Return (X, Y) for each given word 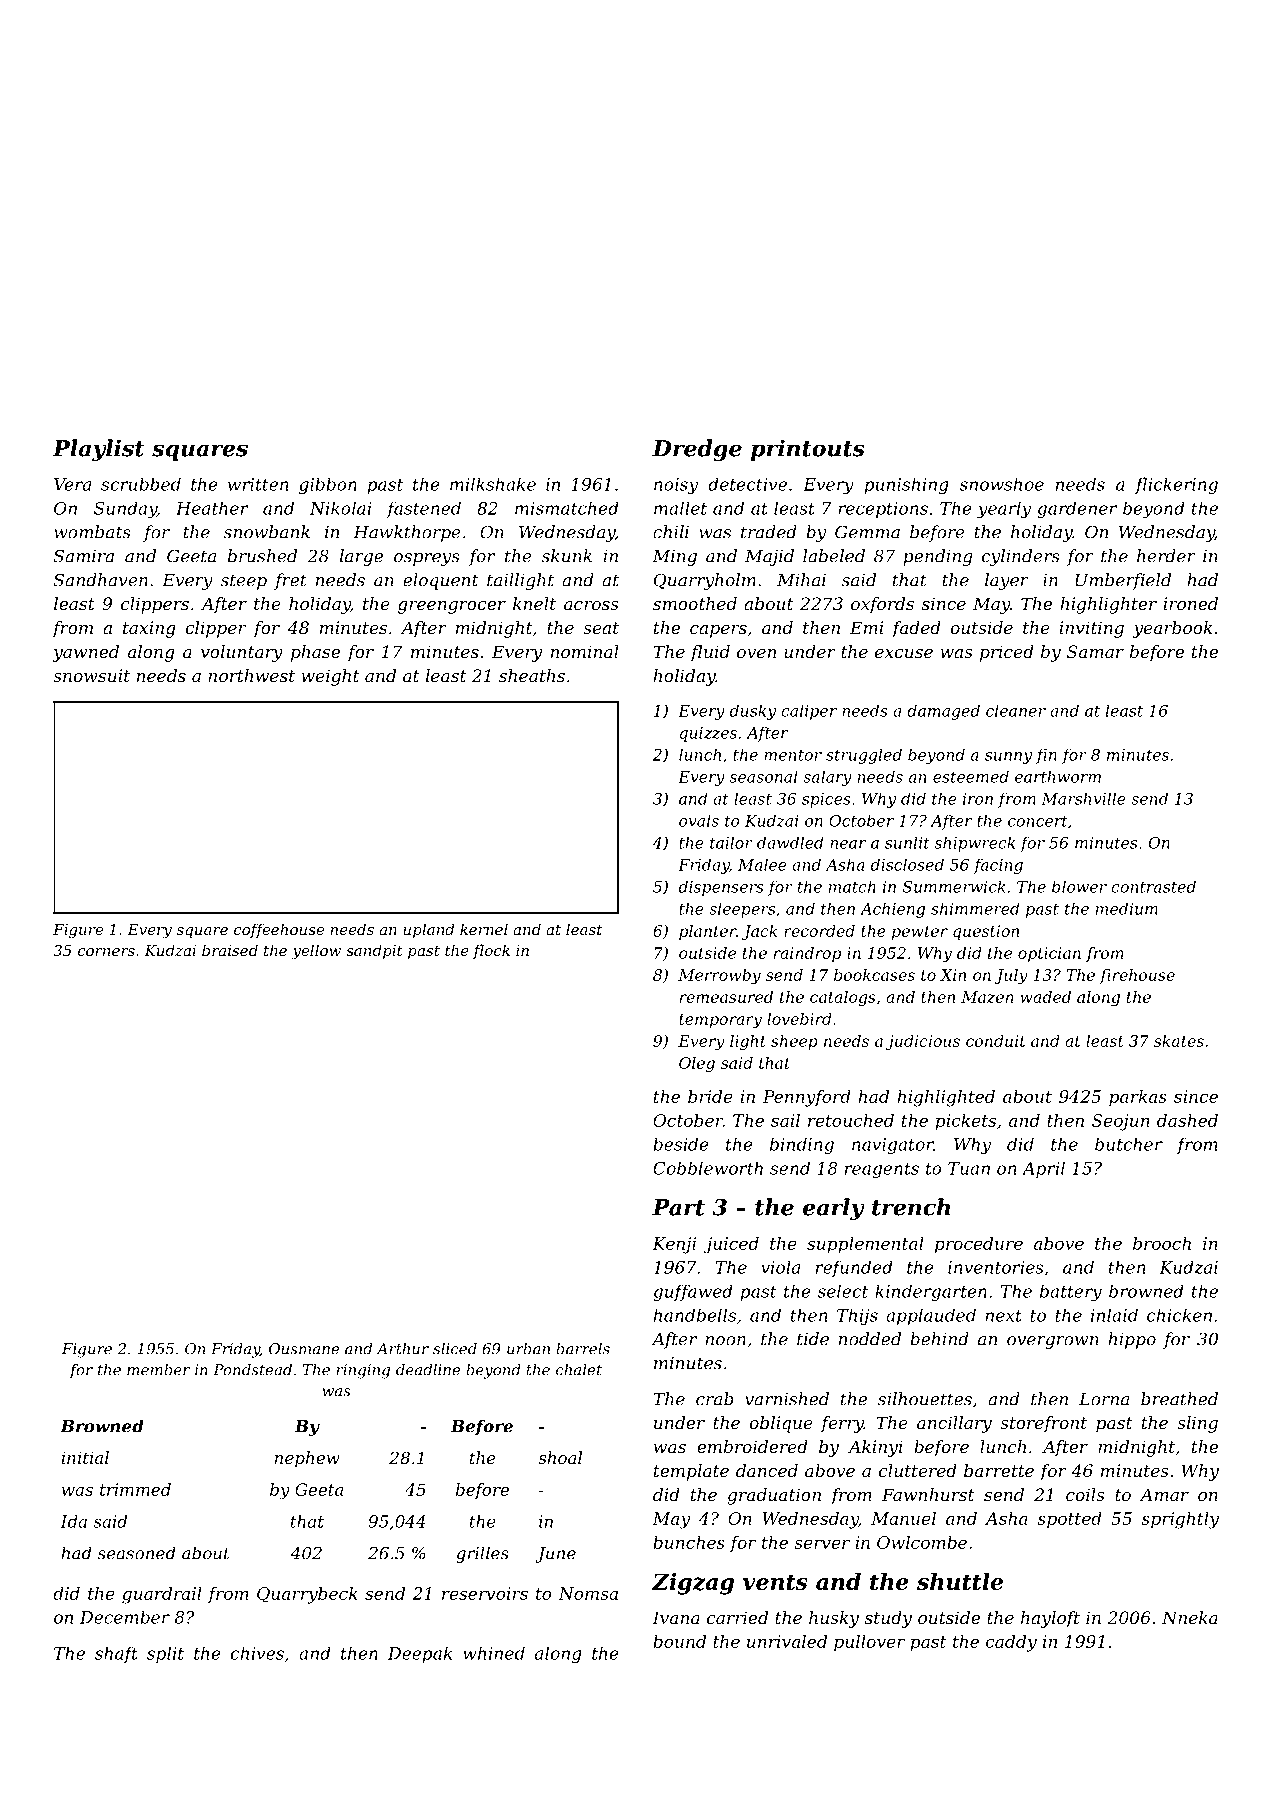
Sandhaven (101, 580)
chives (257, 1653)
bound (679, 1641)
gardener (1077, 509)
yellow (316, 952)
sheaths (532, 675)
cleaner (1016, 710)
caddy (1011, 1643)
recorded (819, 931)
